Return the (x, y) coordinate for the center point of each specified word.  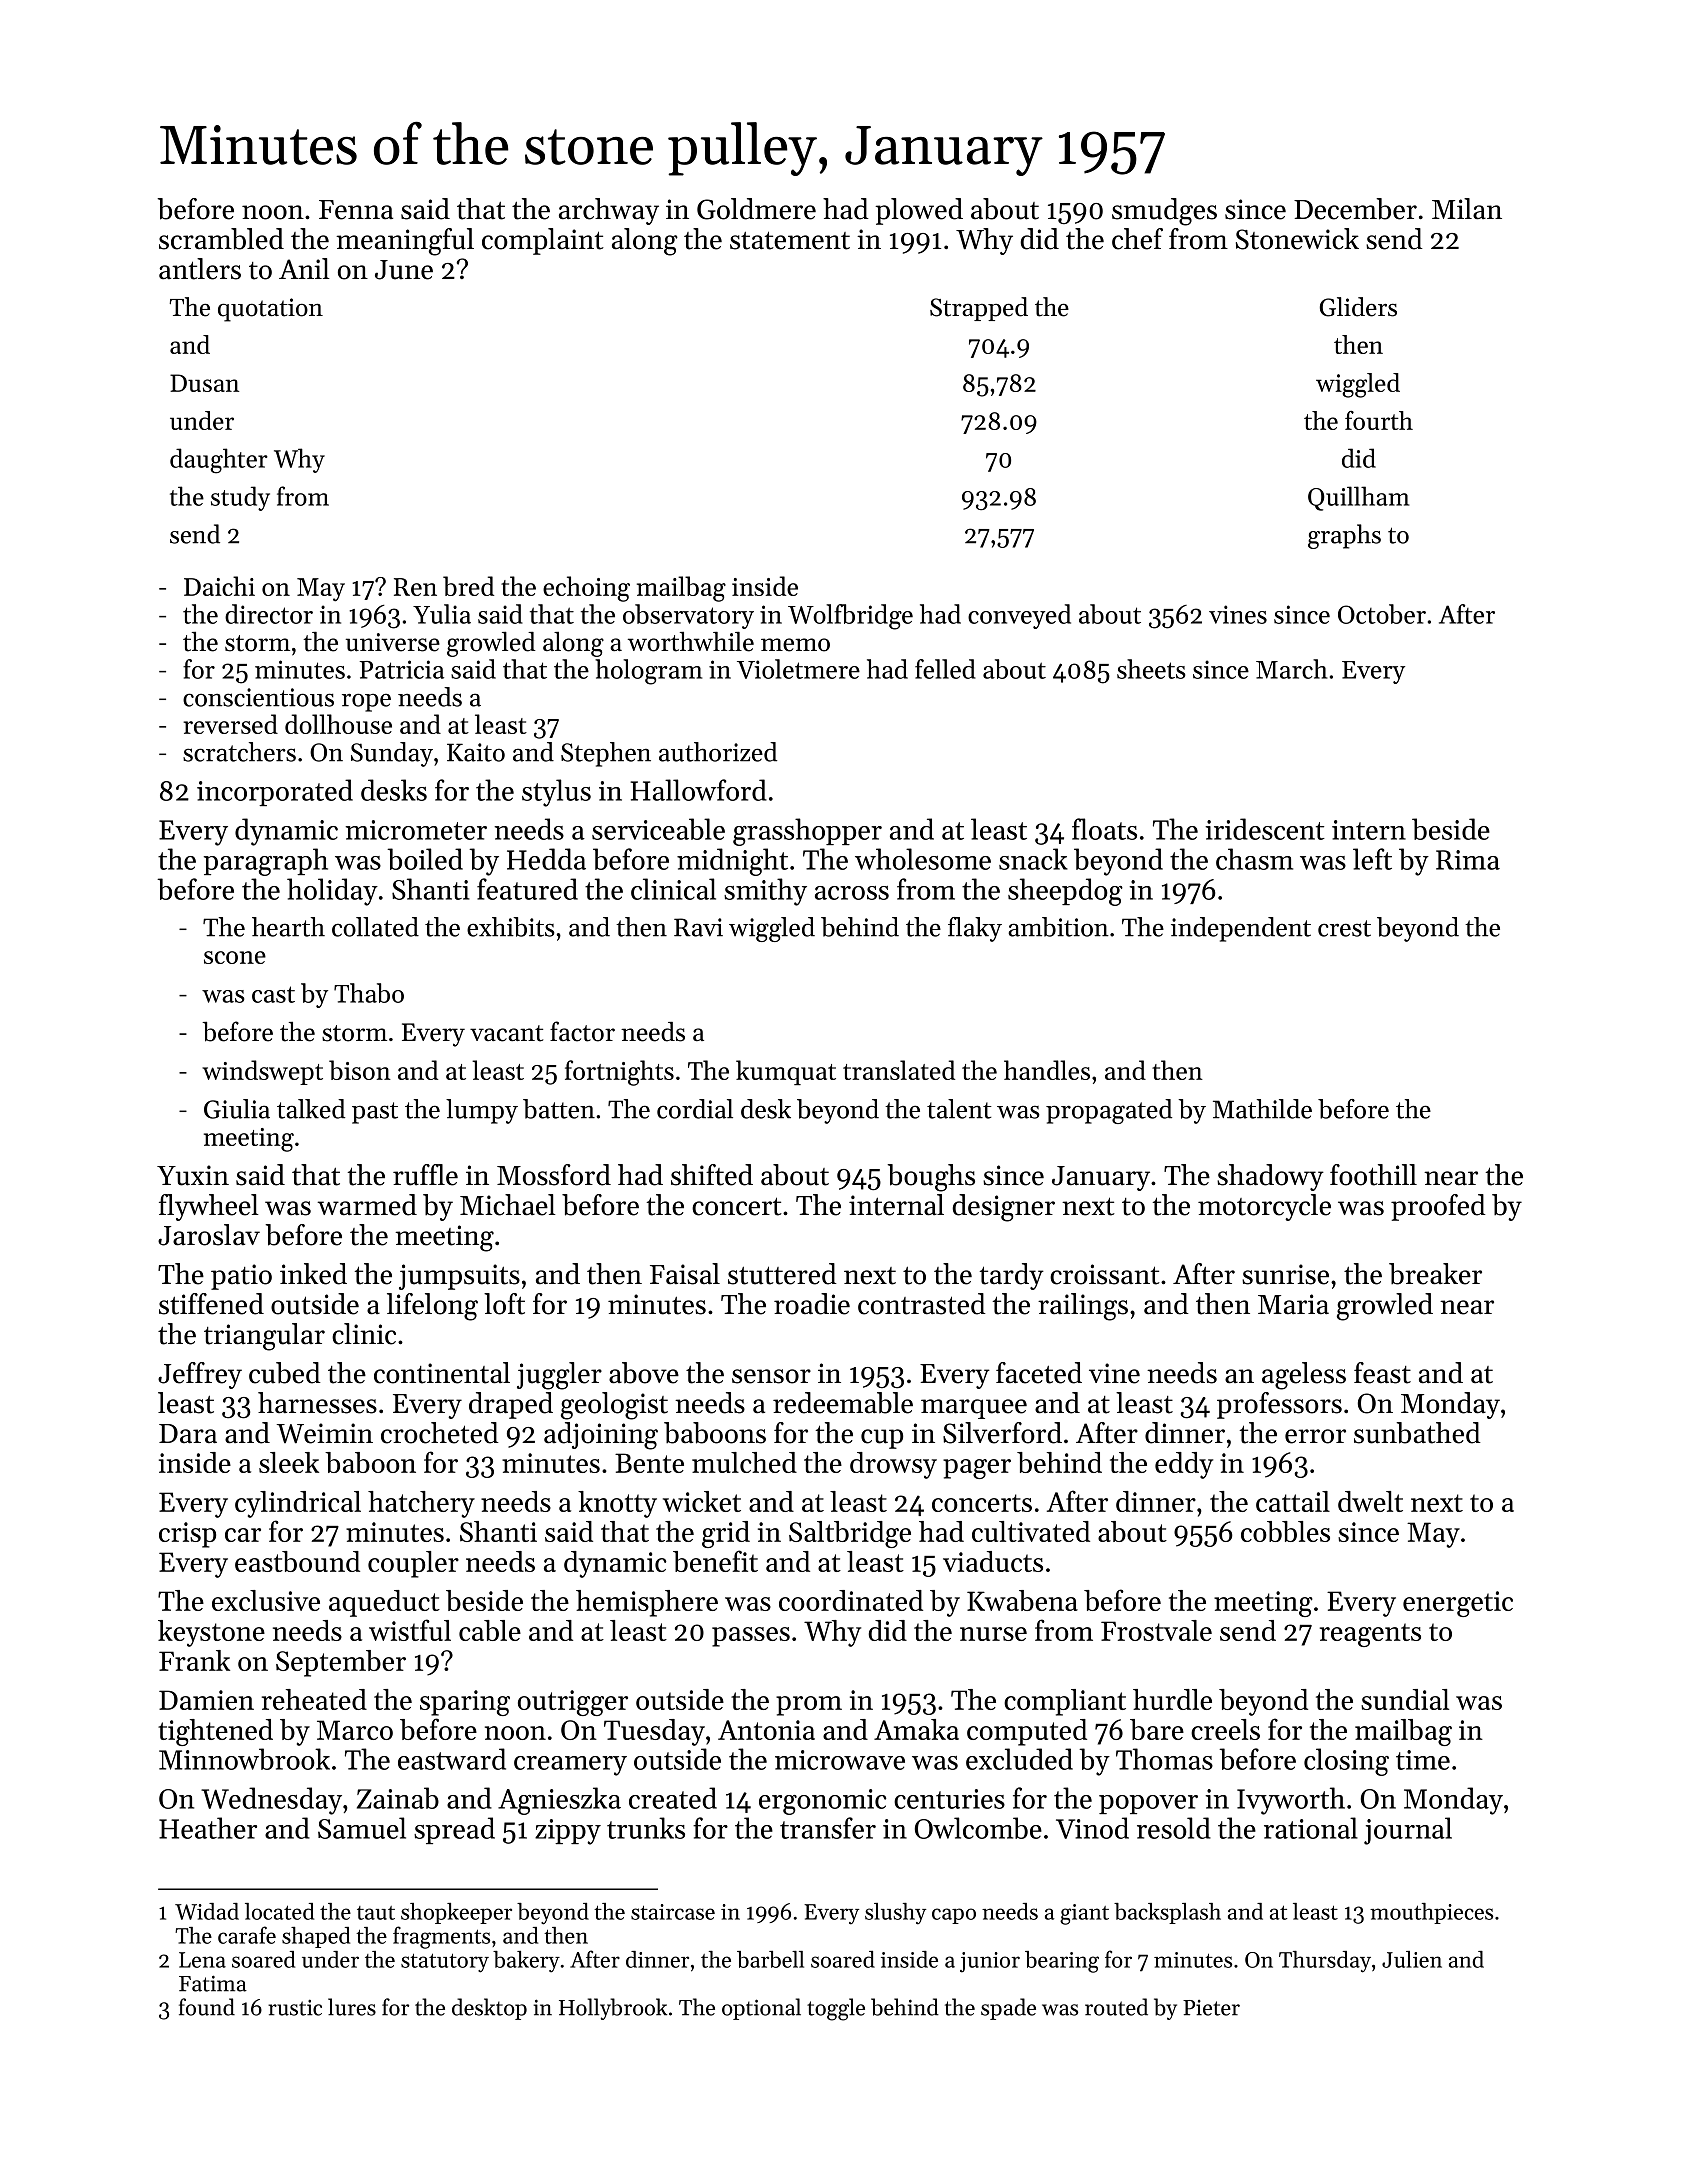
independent (1241, 929)
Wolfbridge (850, 617)
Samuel (362, 1828)
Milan (1467, 209)
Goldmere (756, 209)
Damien (206, 1700)
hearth (288, 927)
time (1423, 1760)
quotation (270, 310)
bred (468, 586)
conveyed (1019, 616)
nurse (993, 1634)
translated (899, 1070)
